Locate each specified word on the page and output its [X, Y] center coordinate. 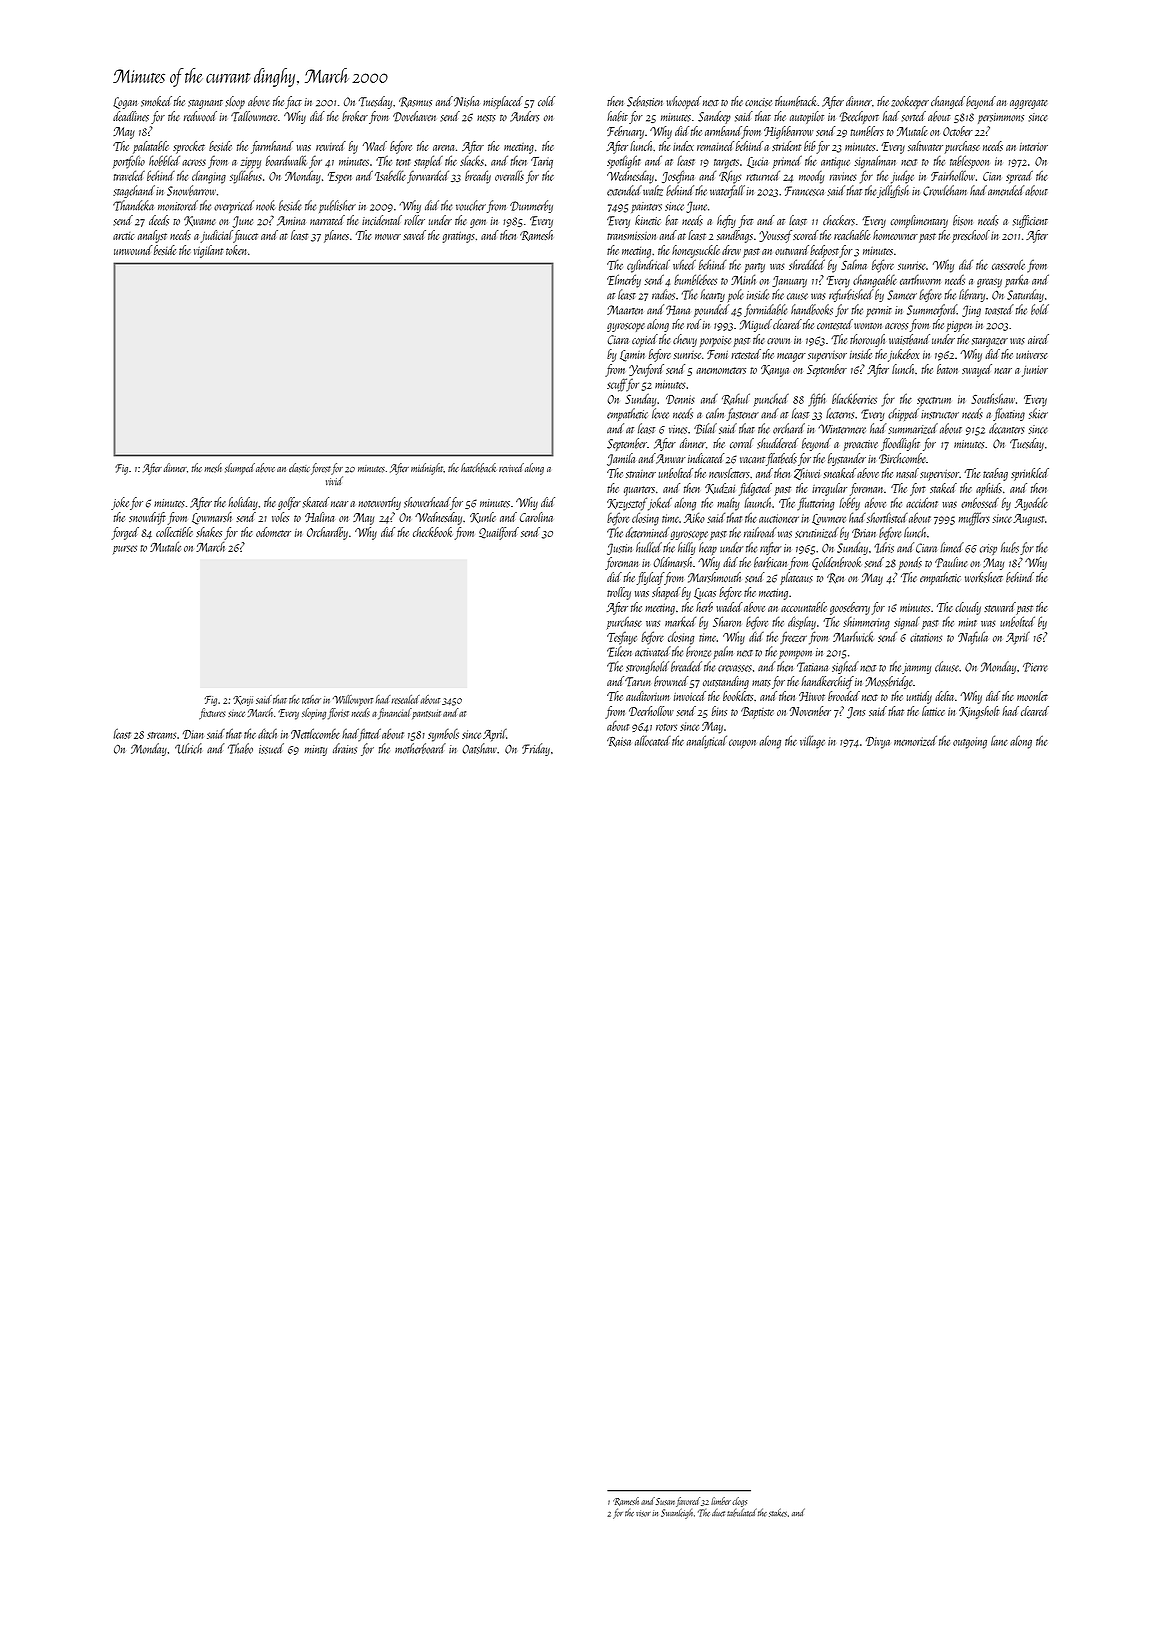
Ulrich [188, 748]
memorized [915, 740]
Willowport [353, 700]
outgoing [970, 743]
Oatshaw [479, 748]
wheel [684, 264]
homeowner [895, 235]
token [236, 250]
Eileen [619, 651]
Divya [878, 743]
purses [125, 549]
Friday [536, 749]
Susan [665, 1501]
